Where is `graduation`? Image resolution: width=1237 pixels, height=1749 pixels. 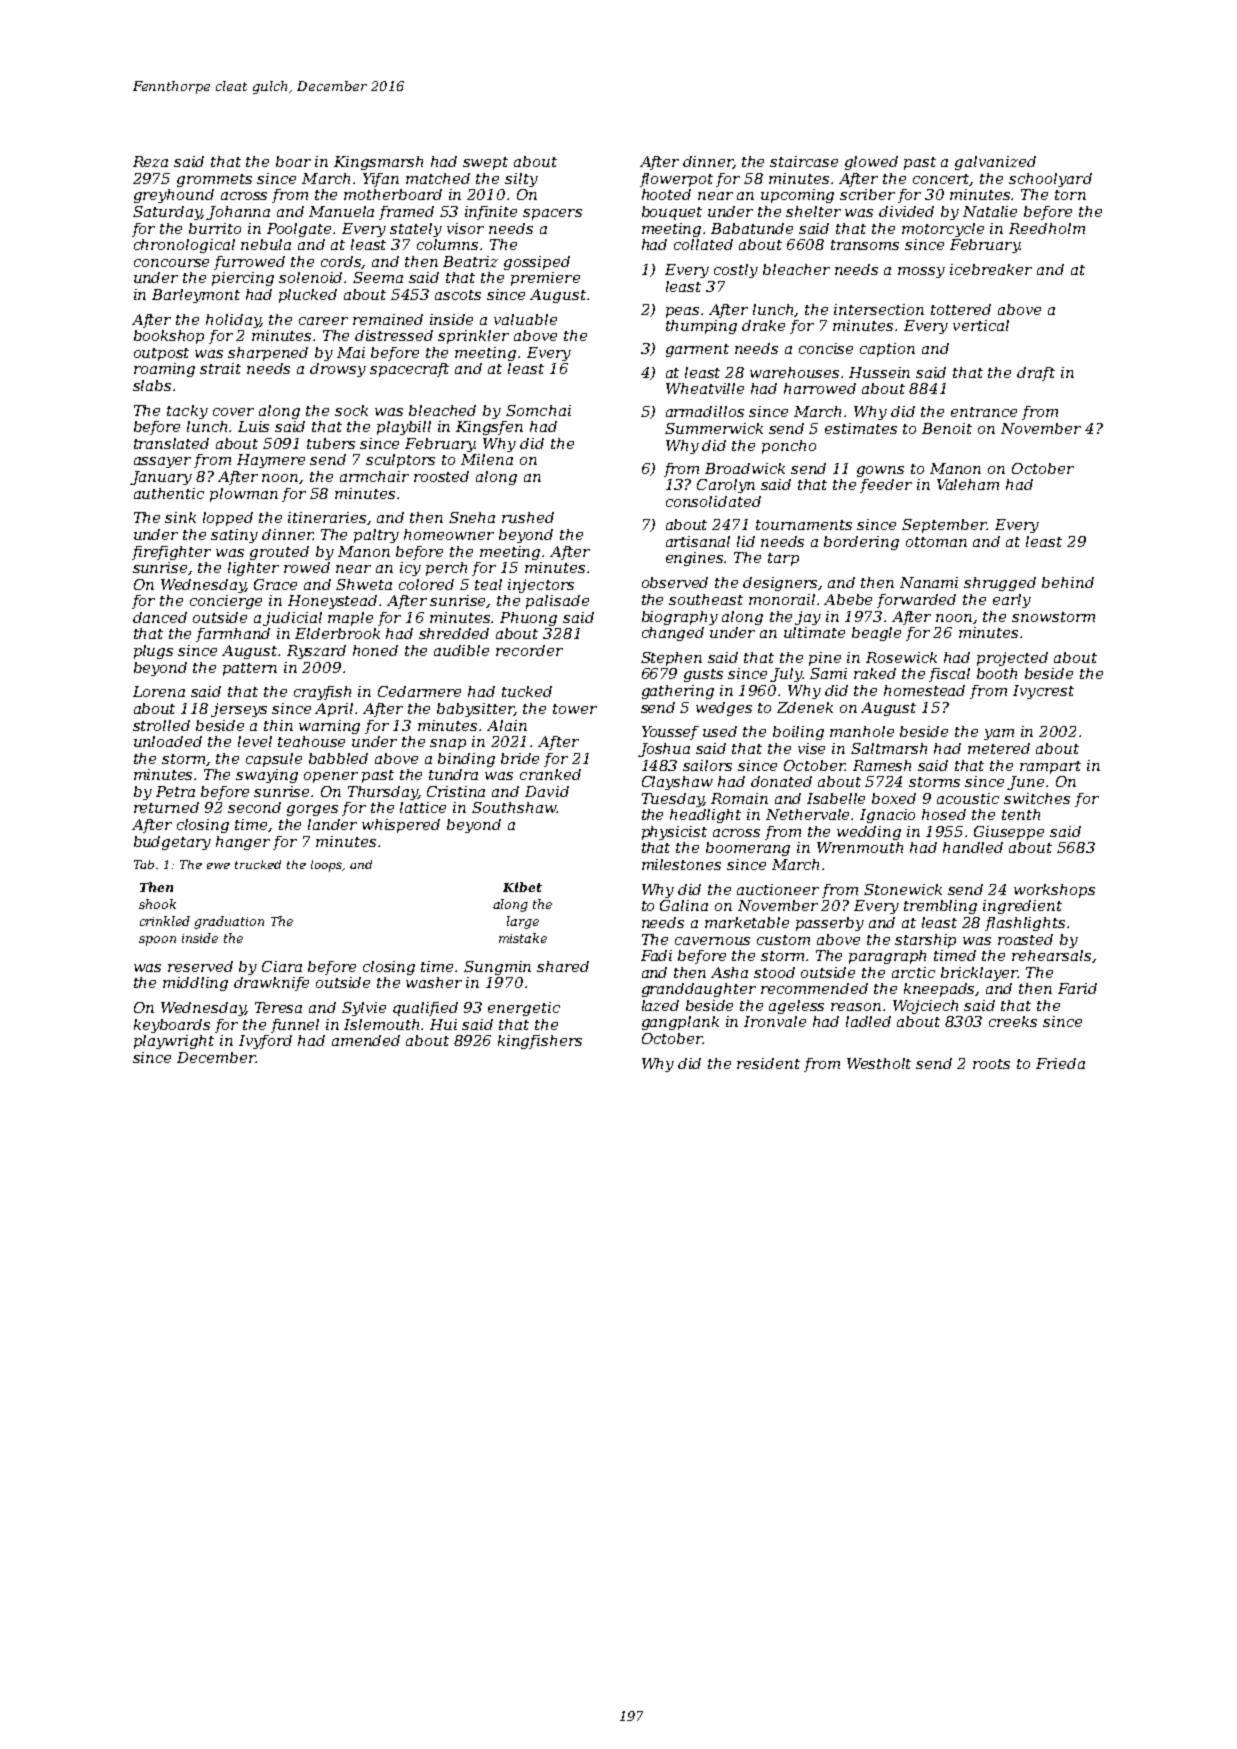 graduation is located at coordinates (229, 922).
